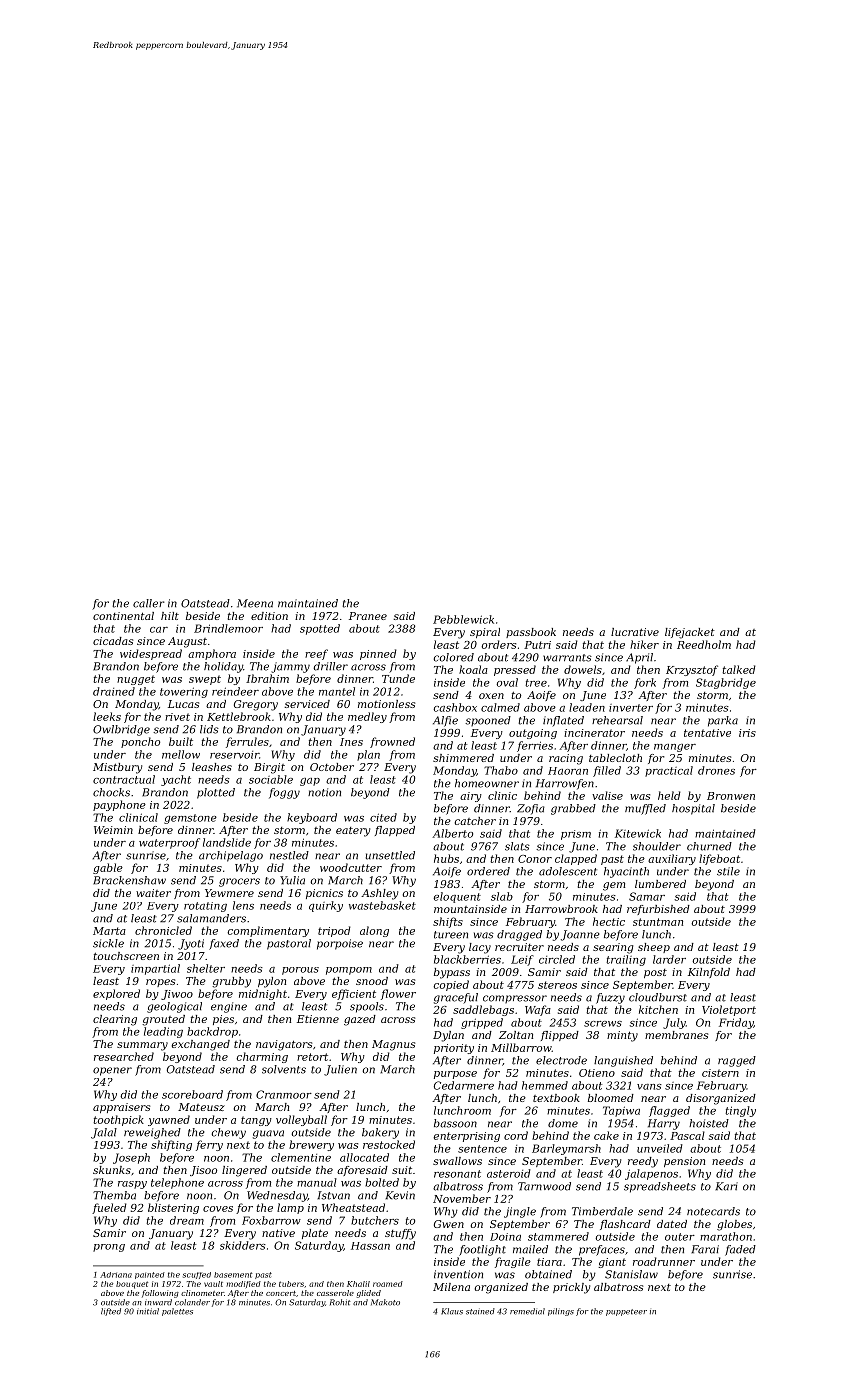  I want to click on stile, so click(728, 871).
